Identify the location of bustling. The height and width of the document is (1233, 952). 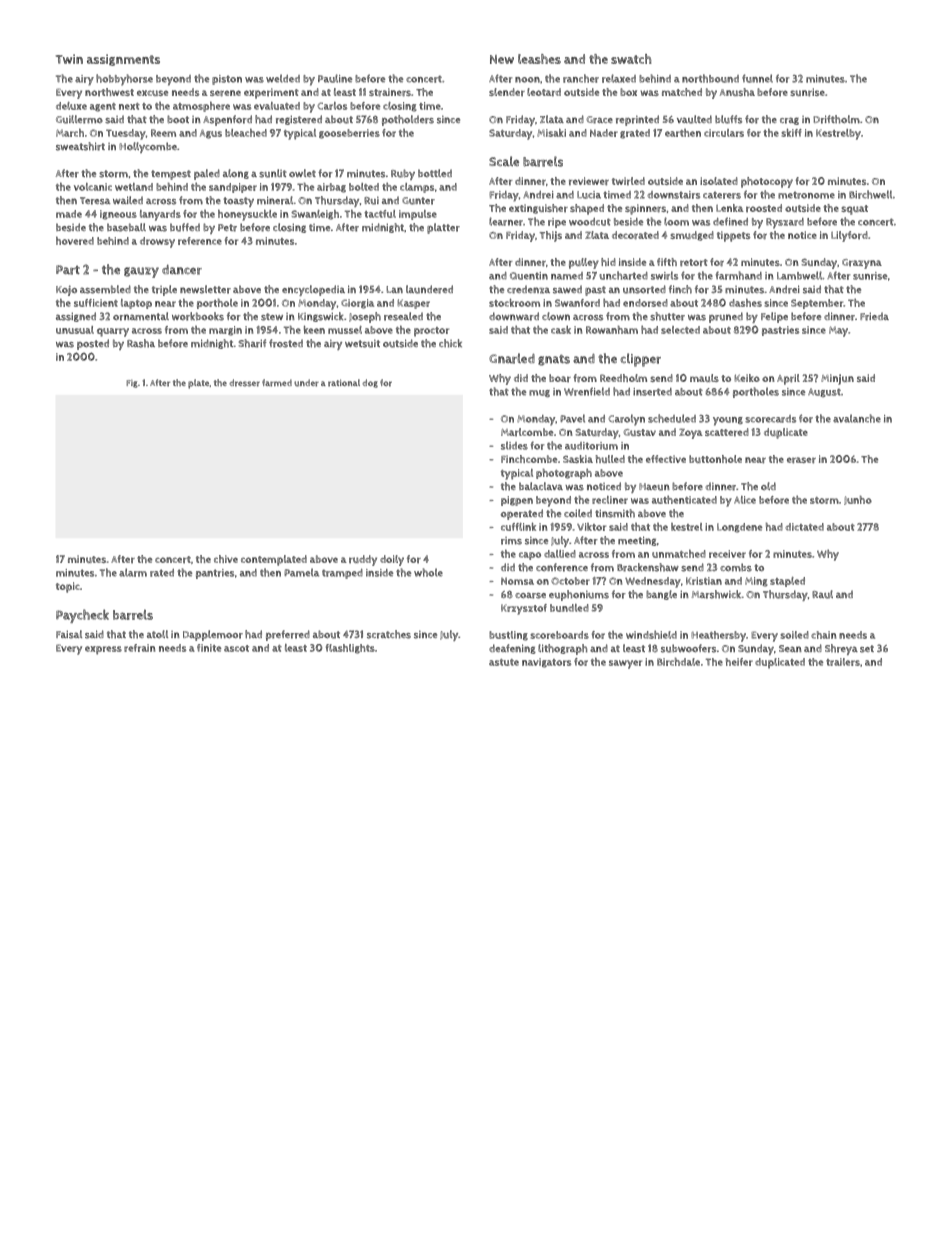
(508, 636).
